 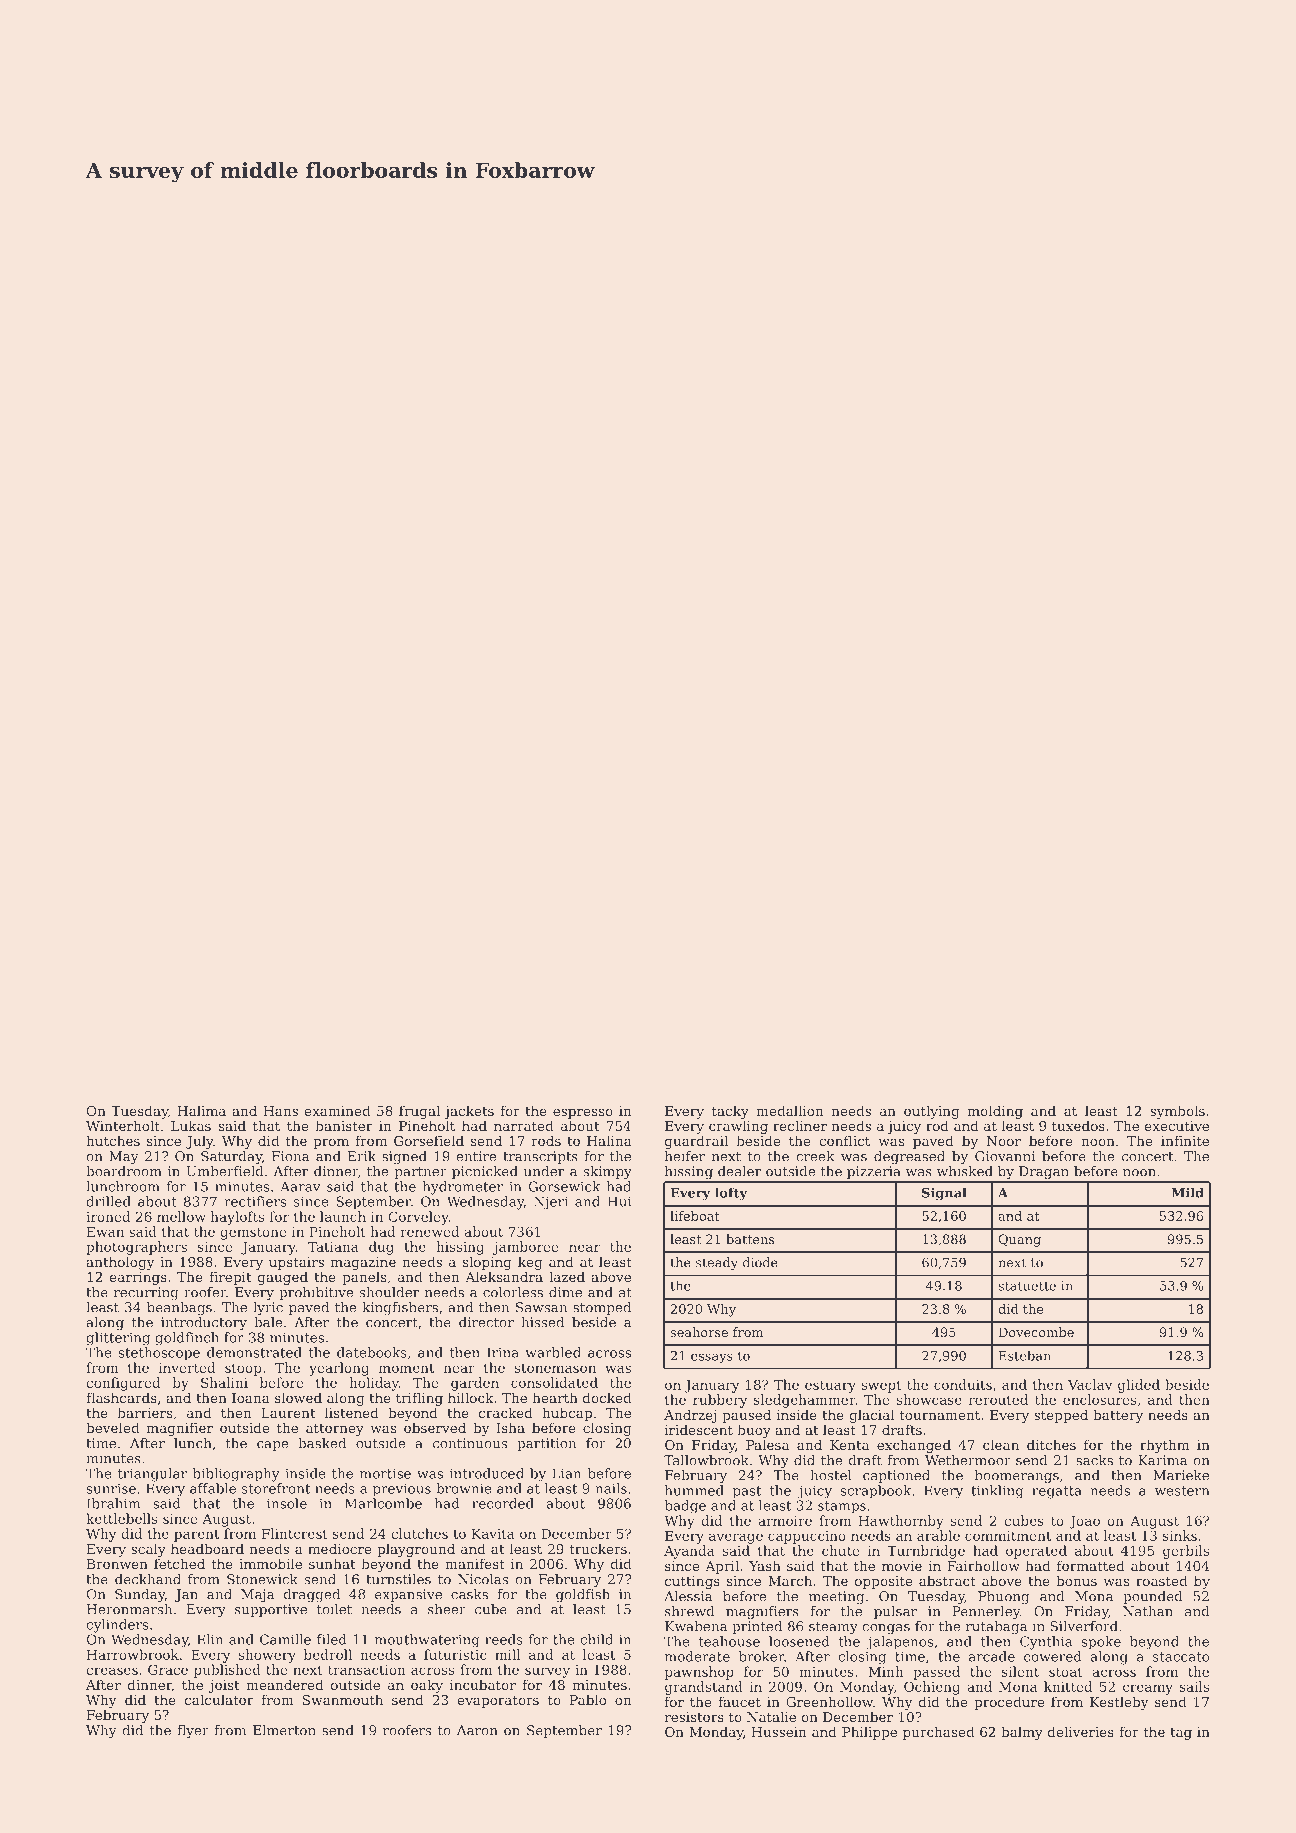 What do you see at coordinates (1177, 1112) in the image?
I see `symbols` at bounding box center [1177, 1112].
